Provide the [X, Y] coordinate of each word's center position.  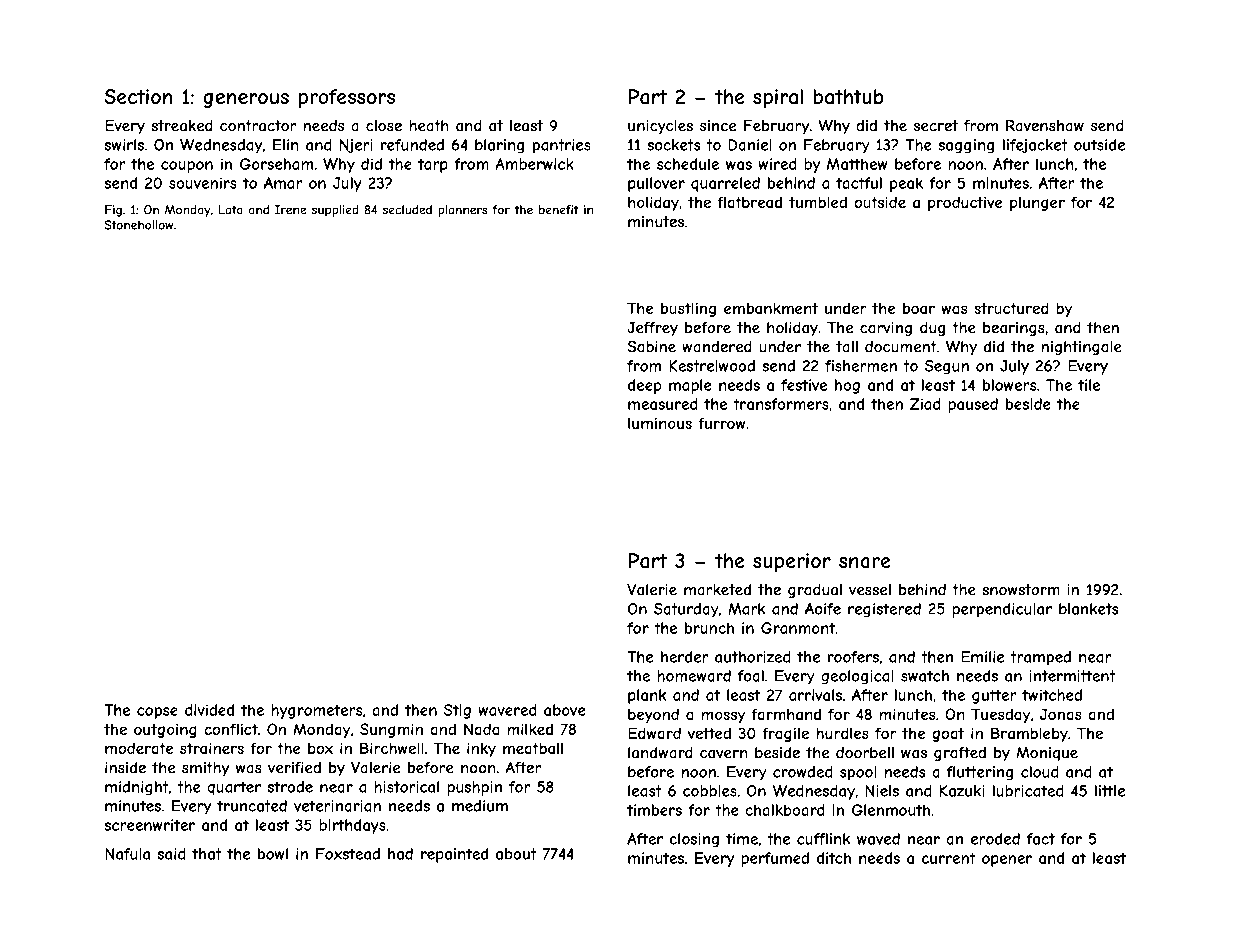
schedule [688, 164]
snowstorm [1021, 590]
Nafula [127, 854]
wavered [507, 710]
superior [792, 562]
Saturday [686, 610]
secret [936, 126]
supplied [335, 211]
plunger [1037, 204]
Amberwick [534, 164]
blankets [1088, 609]
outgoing [165, 730]
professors [347, 98]
